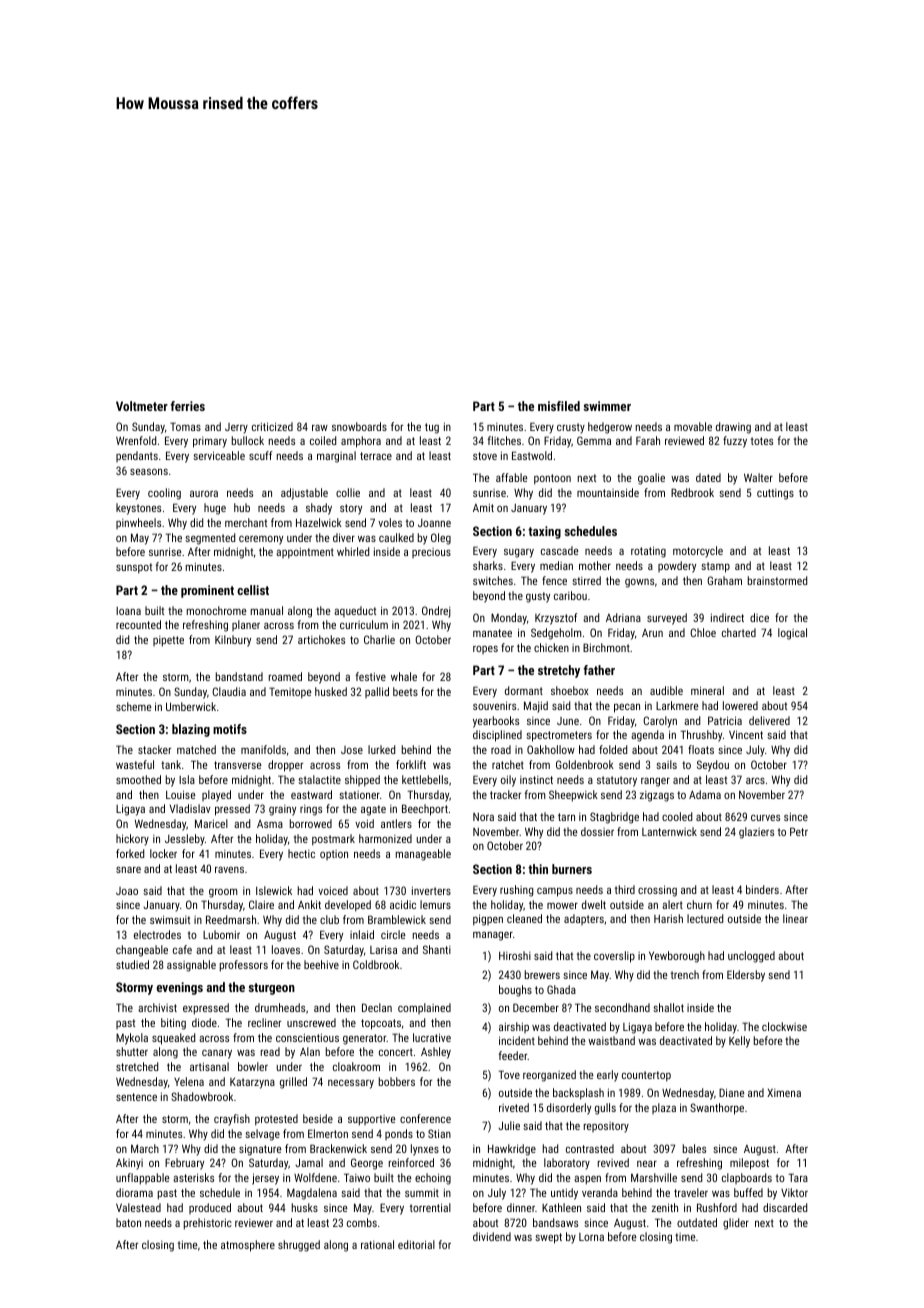 This page has height=1308, width=924. Describe the element at coordinates (559, 671) in the page. I see `stretchy` at that location.
